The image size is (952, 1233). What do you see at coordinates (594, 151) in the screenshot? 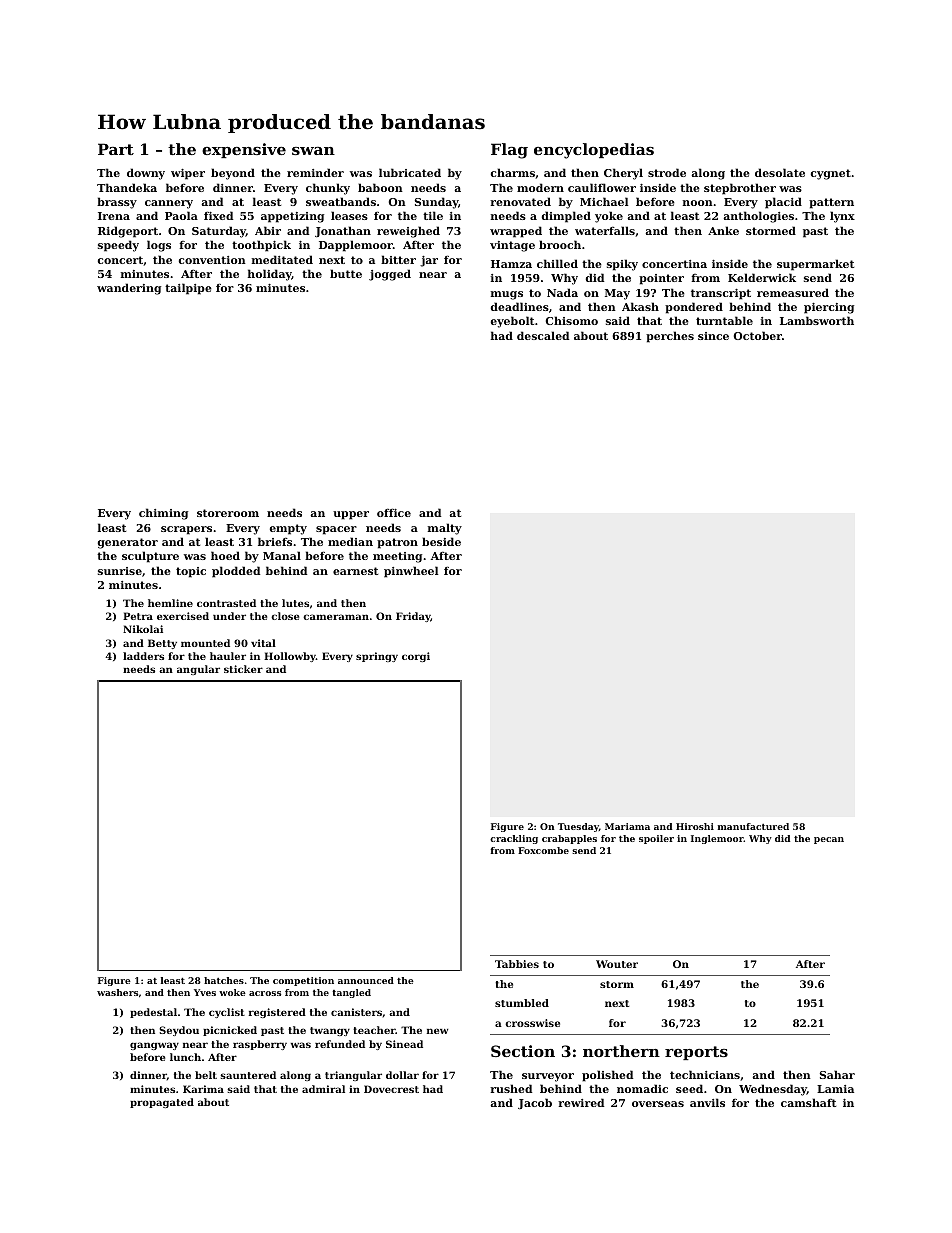
I see `encyclopedias` at bounding box center [594, 151].
